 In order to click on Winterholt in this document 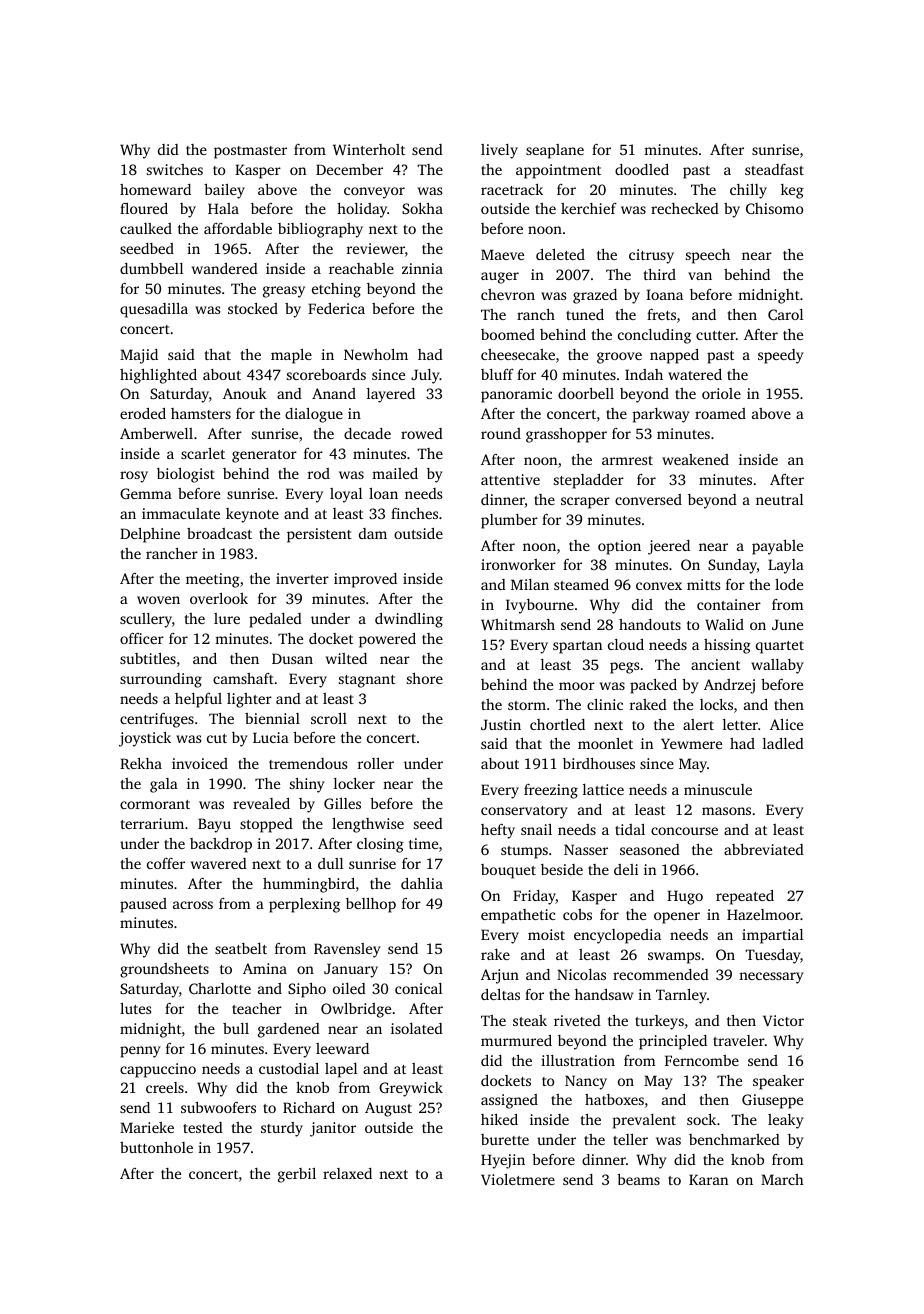, I will do `click(369, 149)`.
